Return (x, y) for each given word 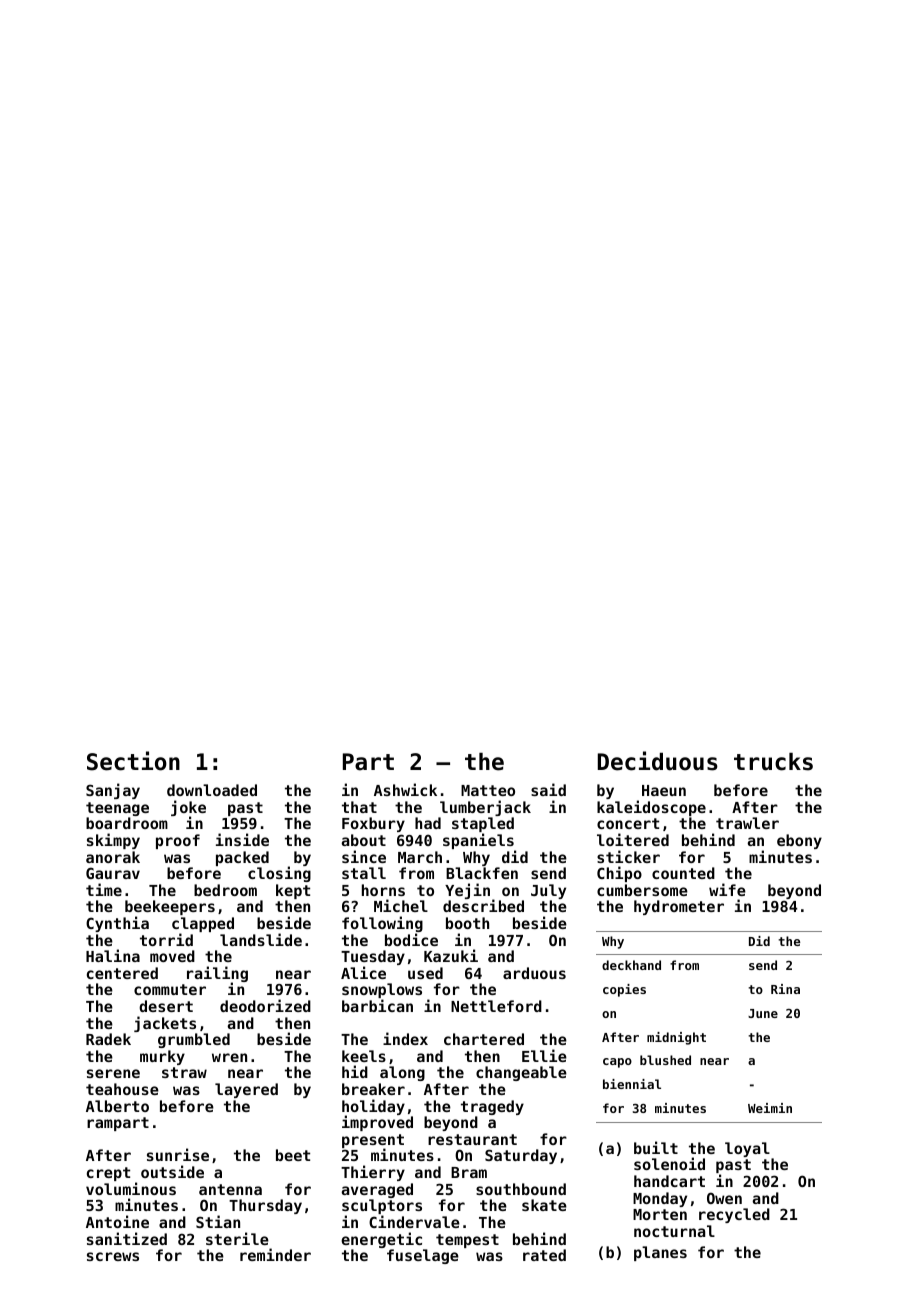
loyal (747, 1149)
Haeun (664, 790)
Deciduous (658, 761)
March (420, 857)
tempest (467, 1241)
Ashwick (405, 789)
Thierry (373, 1173)
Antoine (117, 1221)
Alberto (117, 1106)
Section (133, 761)
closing (279, 874)
